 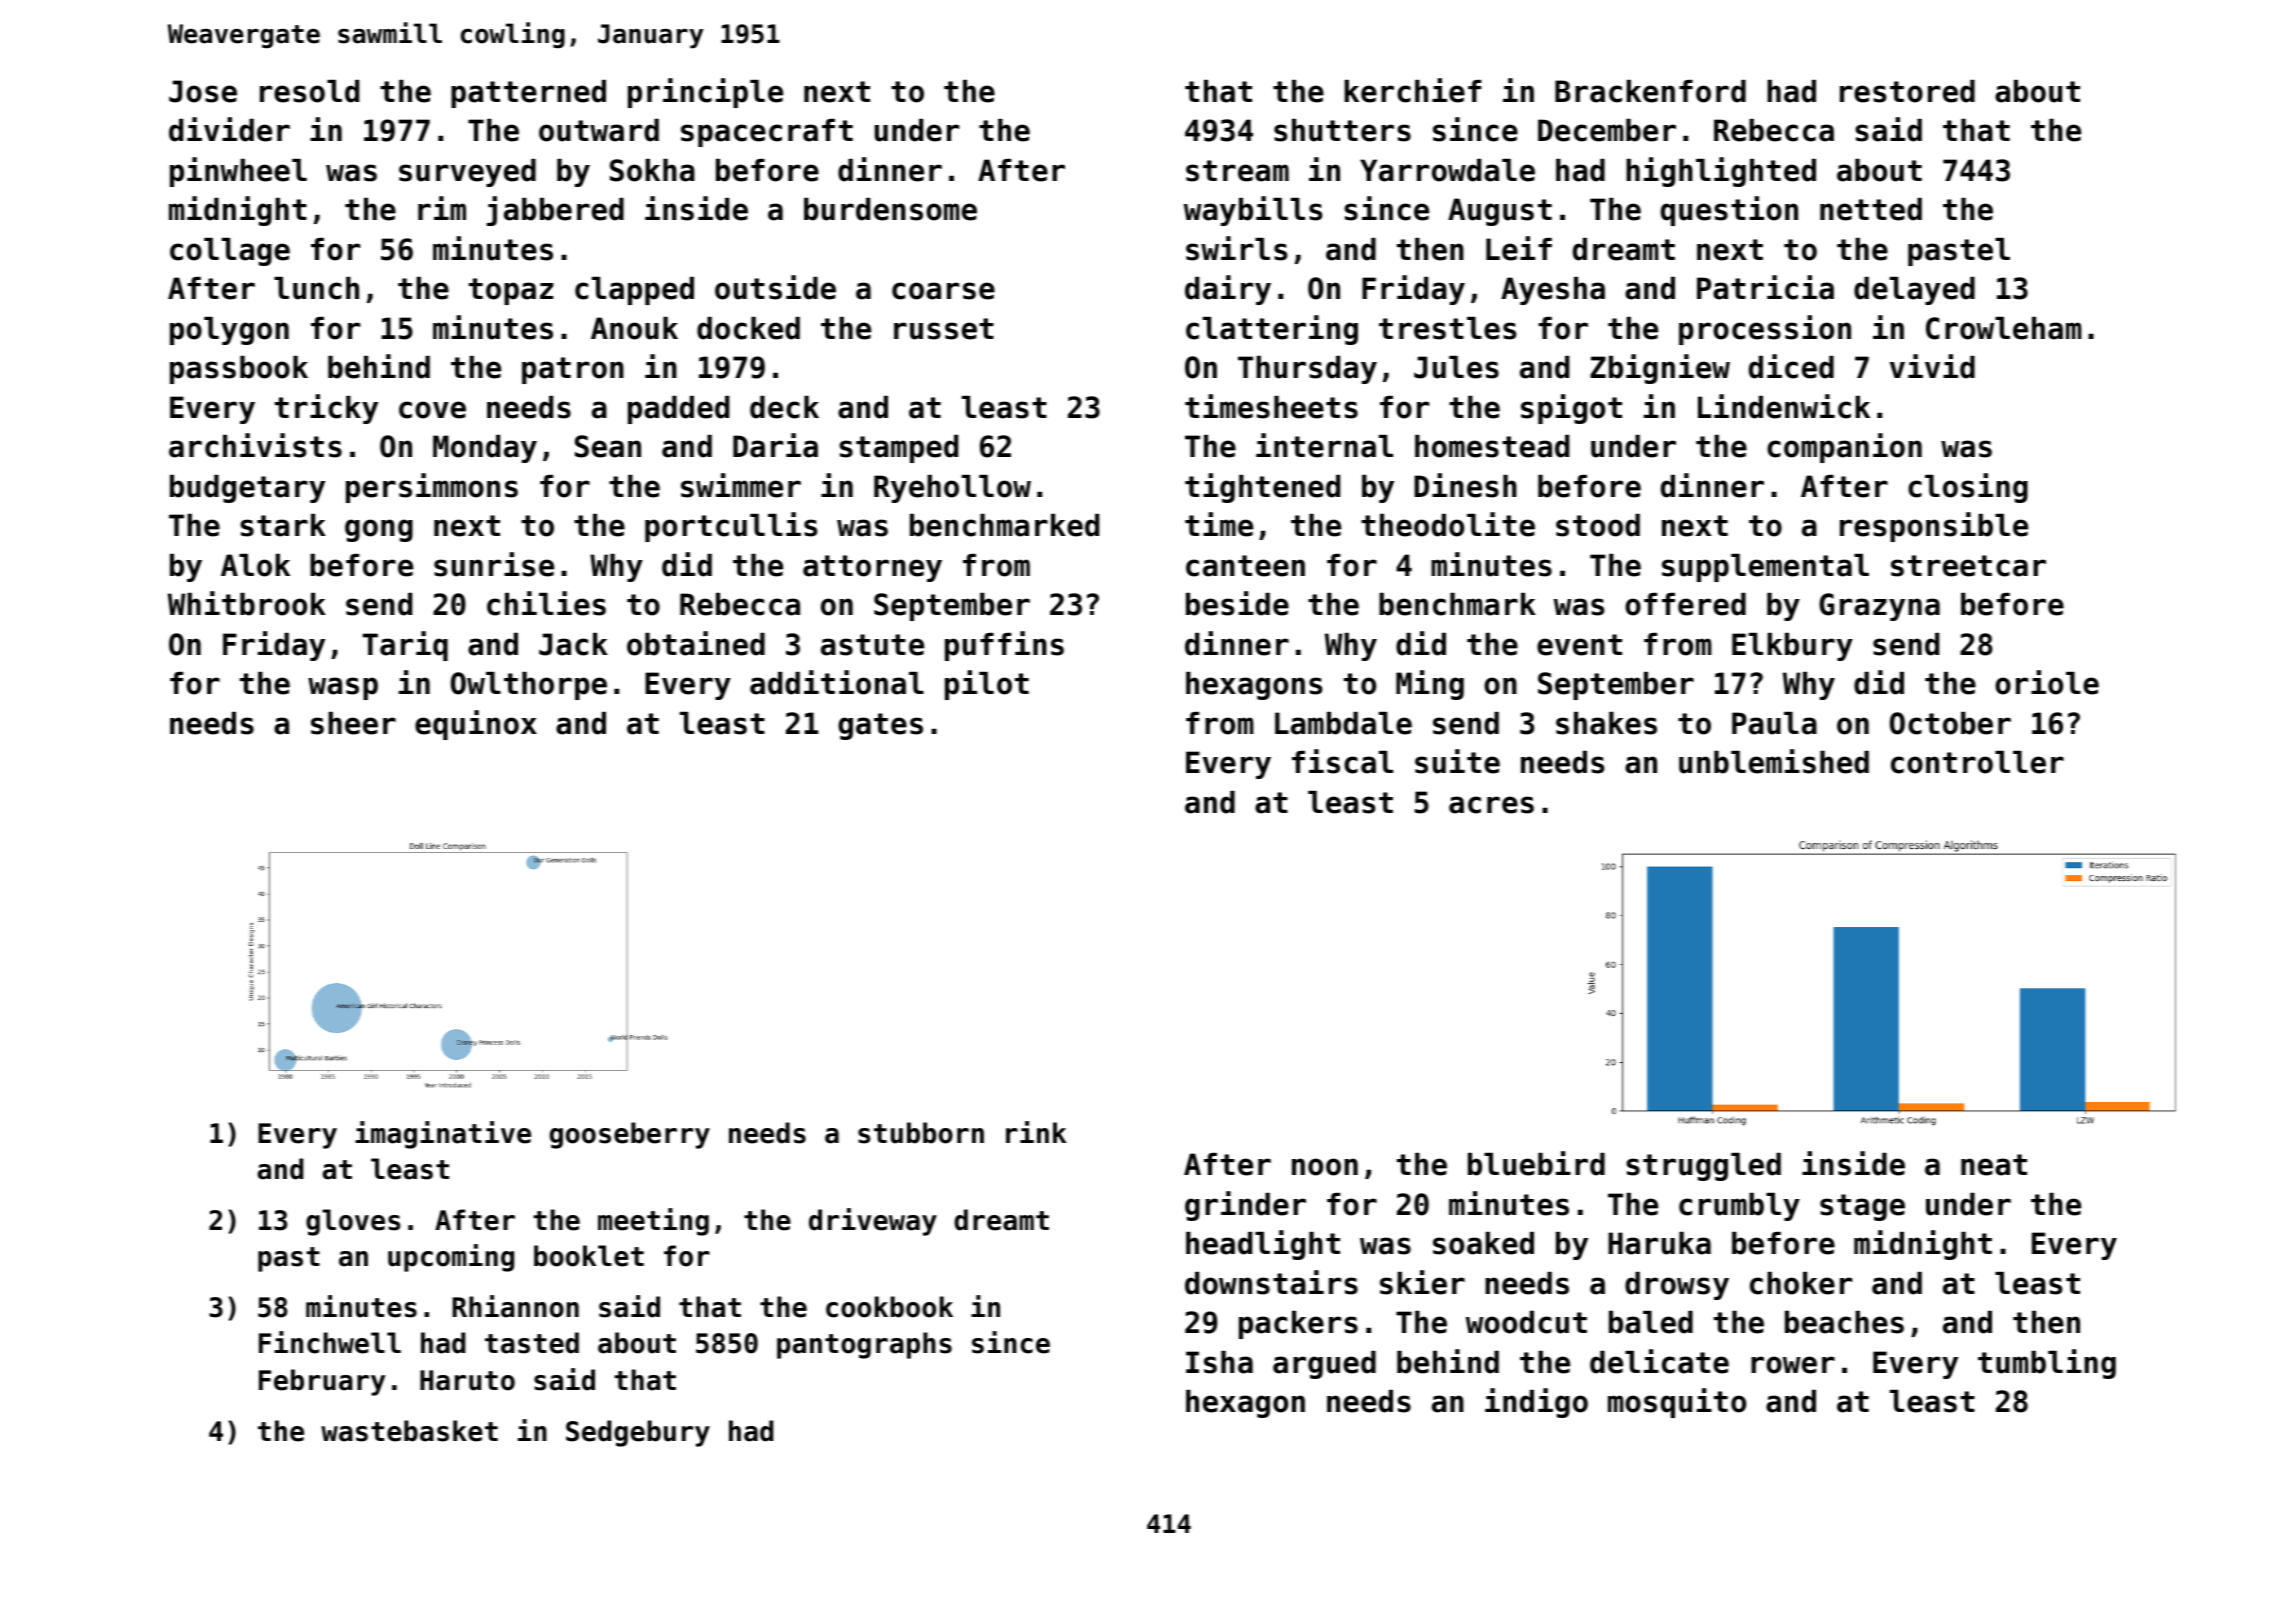 I want to click on unblemished, so click(x=1774, y=761).
